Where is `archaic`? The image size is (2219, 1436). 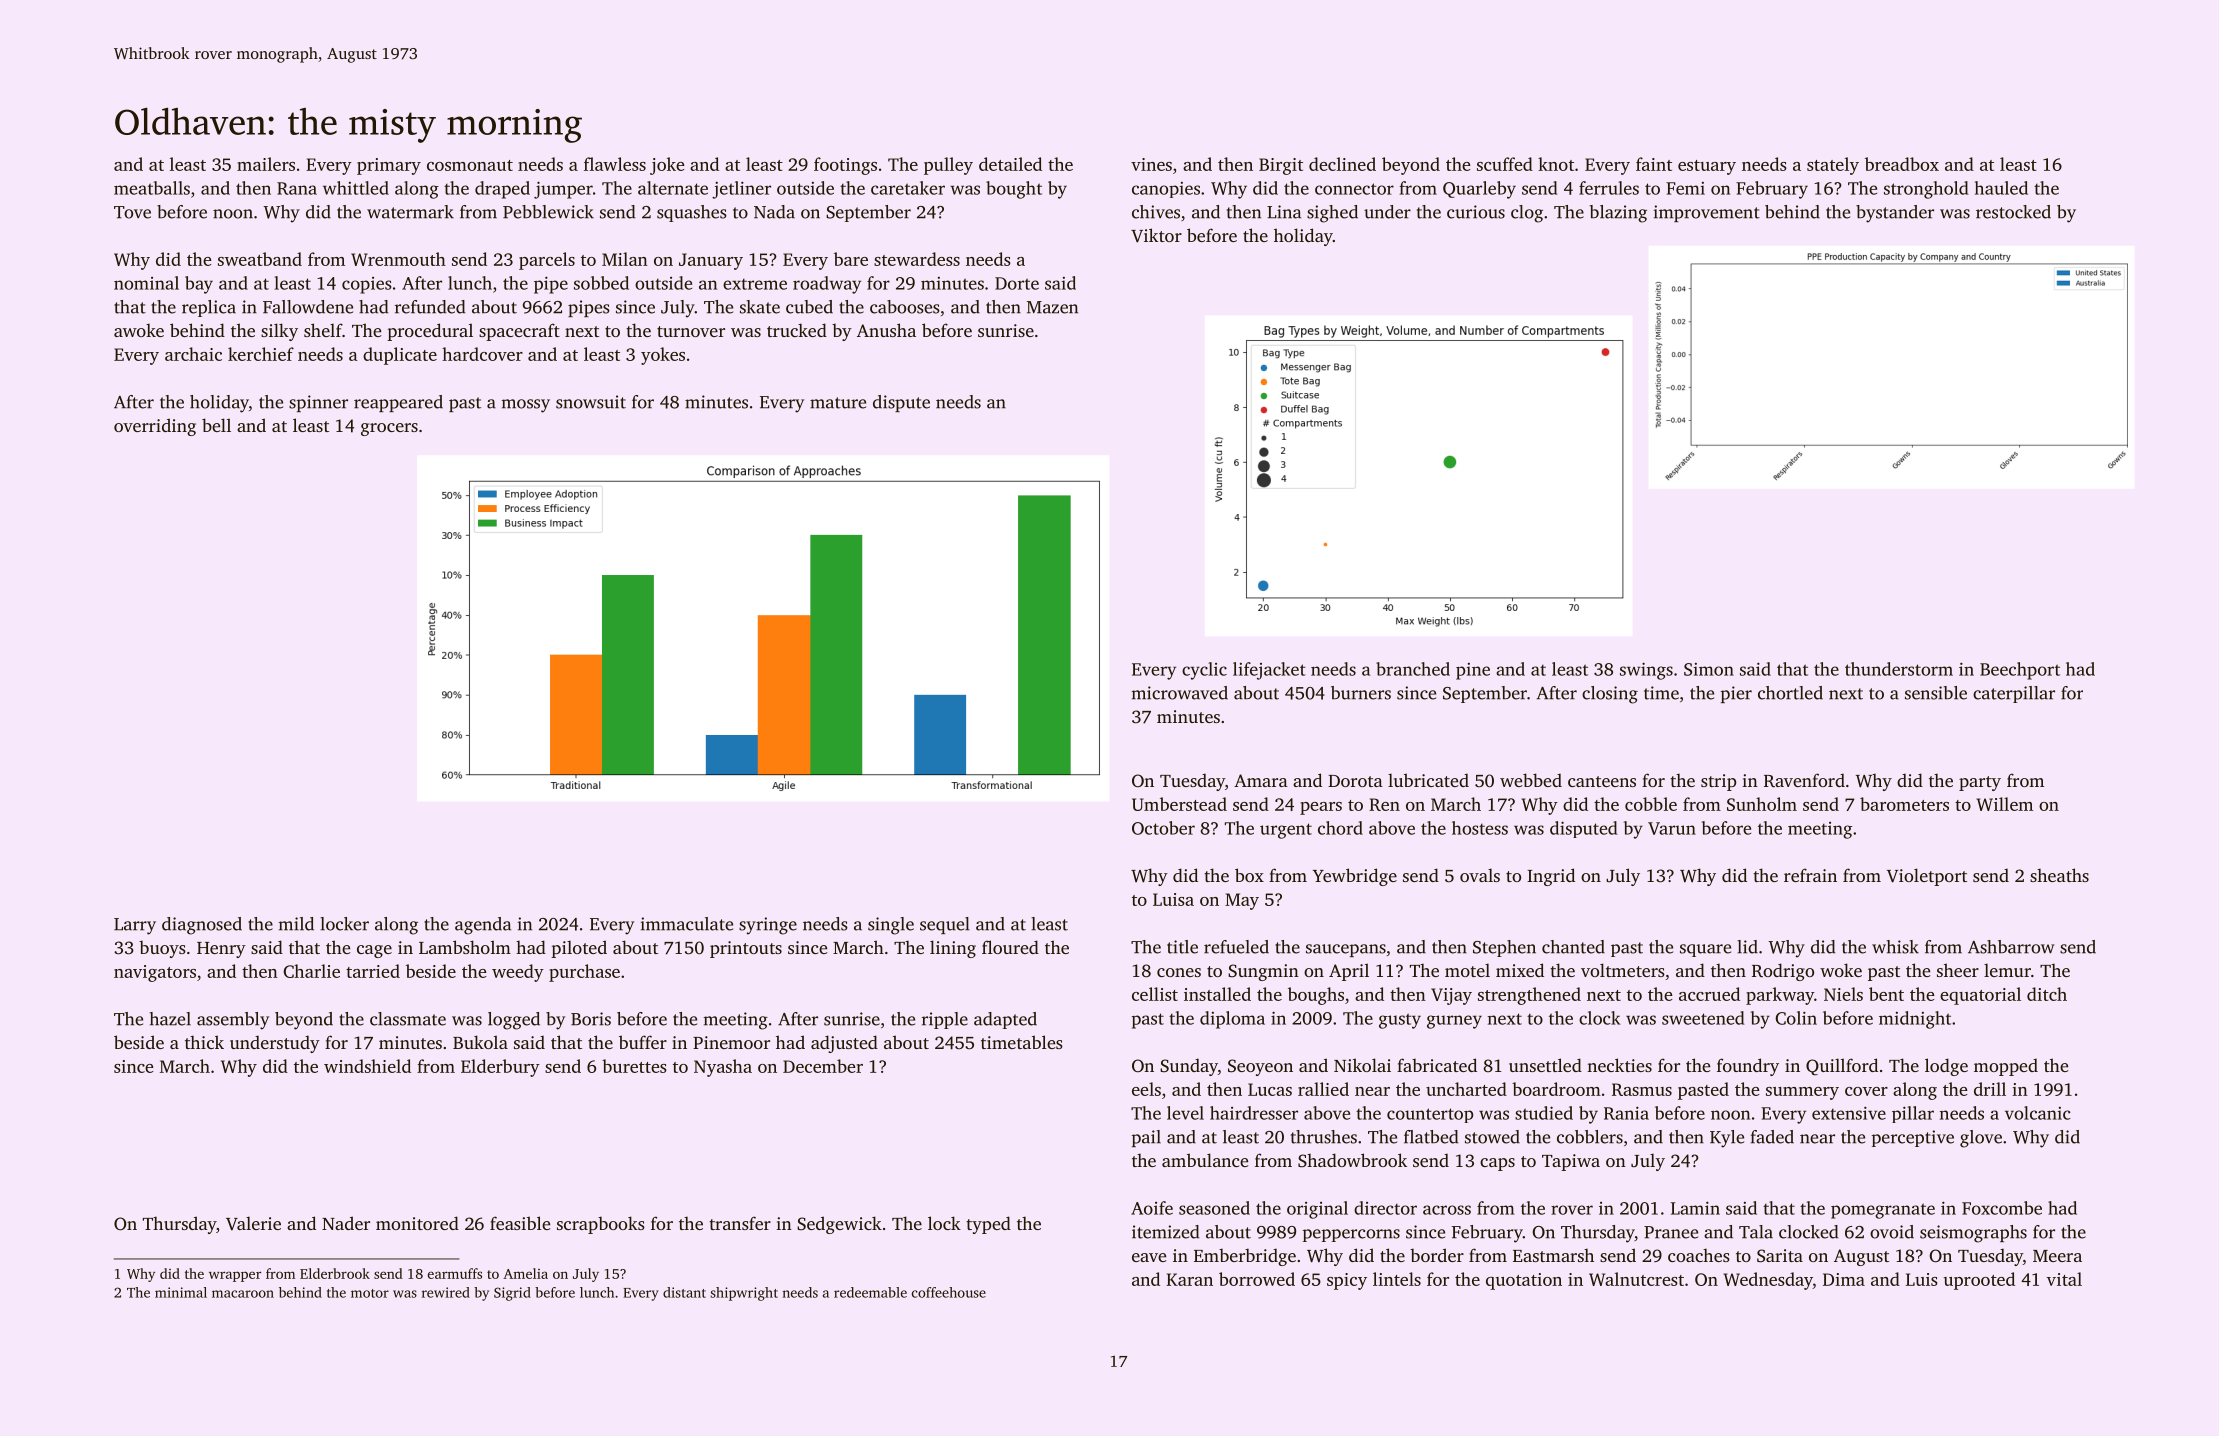
archaic is located at coordinates (193, 354).
